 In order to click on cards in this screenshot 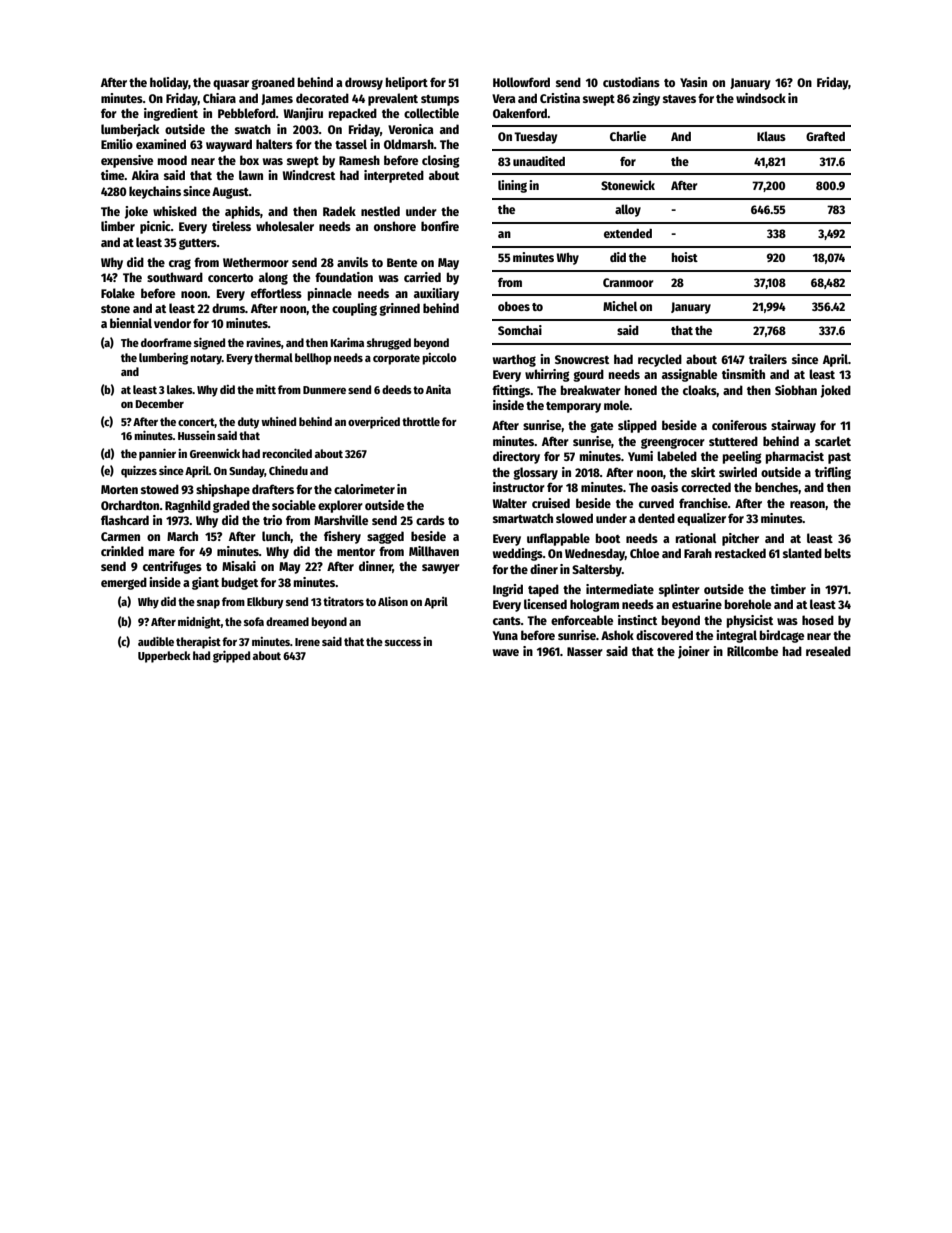, I will do `click(430, 520)`.
